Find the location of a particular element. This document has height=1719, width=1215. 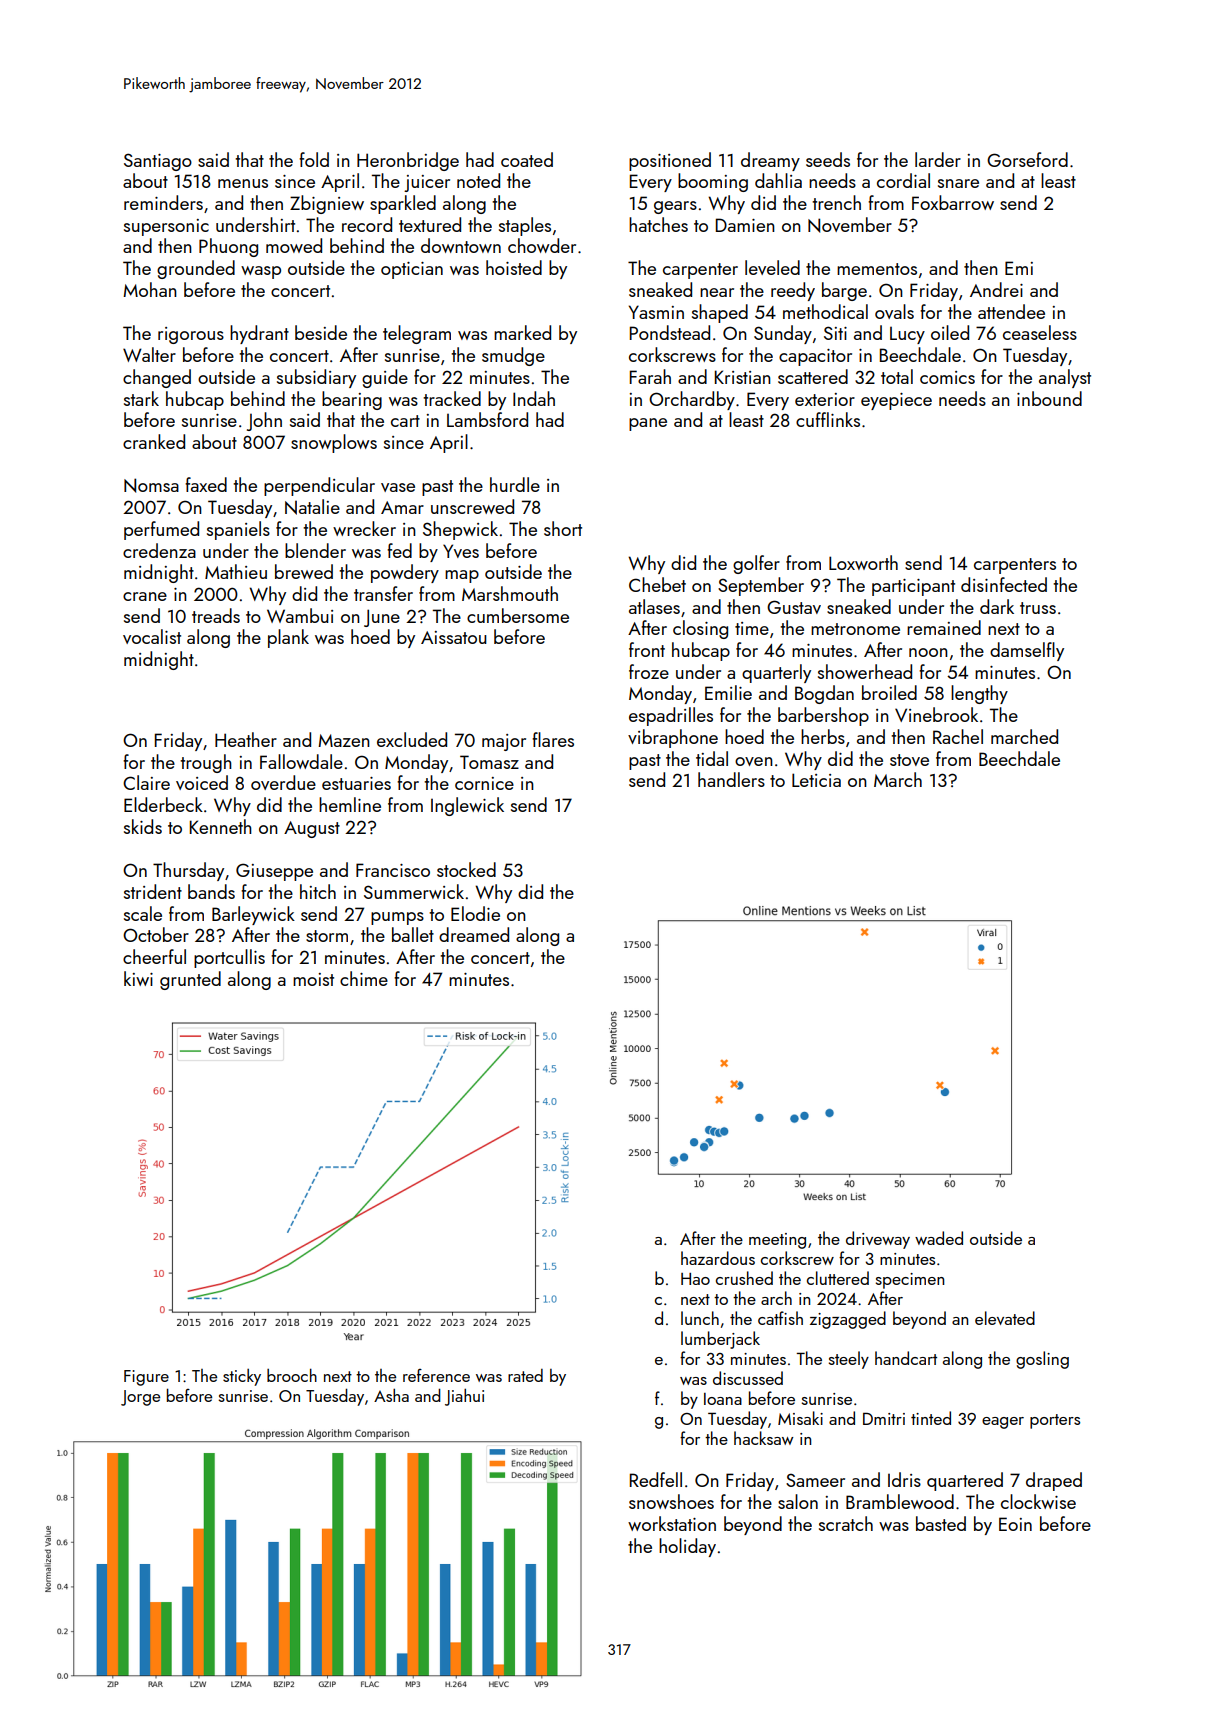

inbound is located at coordinates (1049, 398).
